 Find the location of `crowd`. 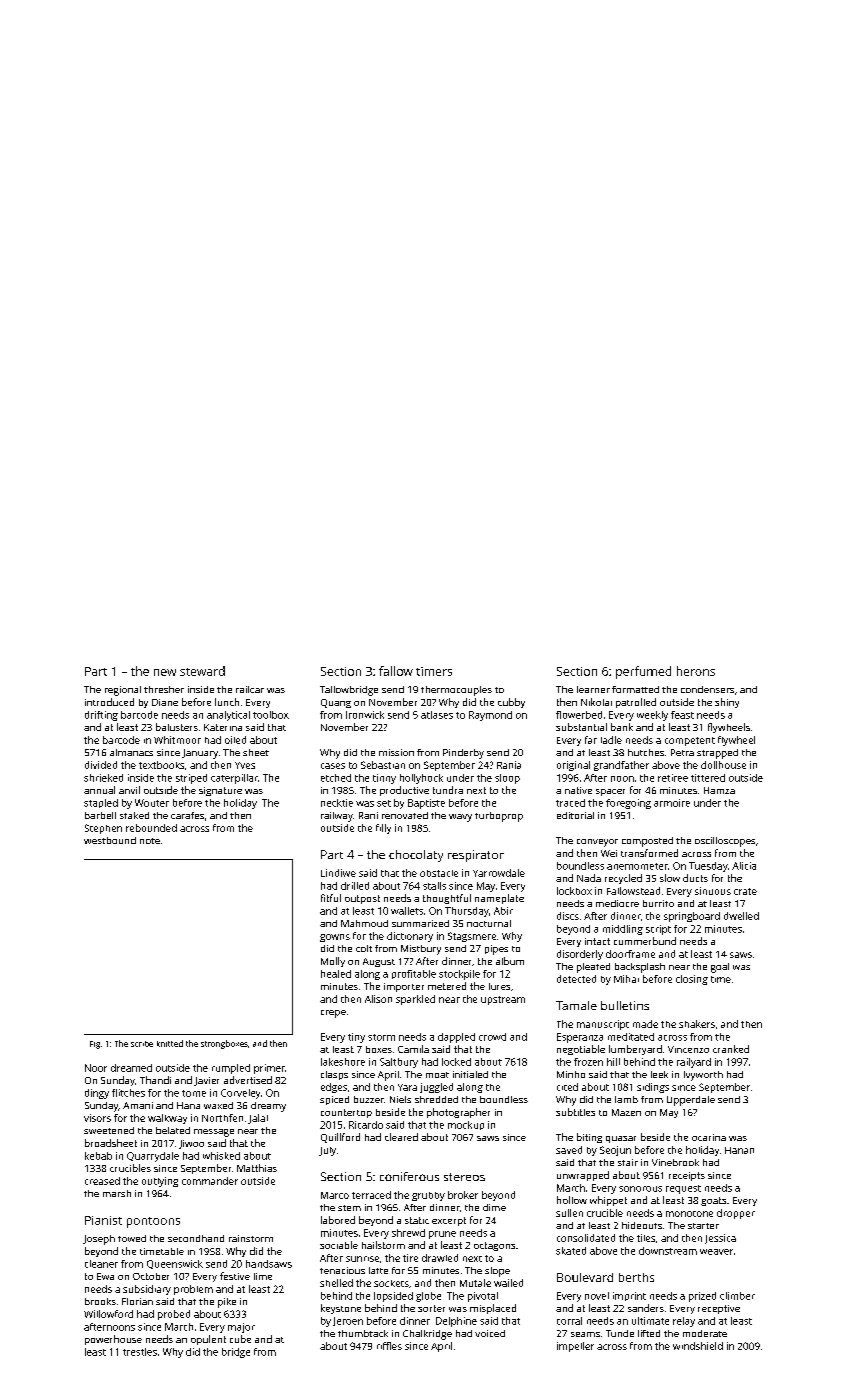

crowd is located at coordinates (492, 1037).
